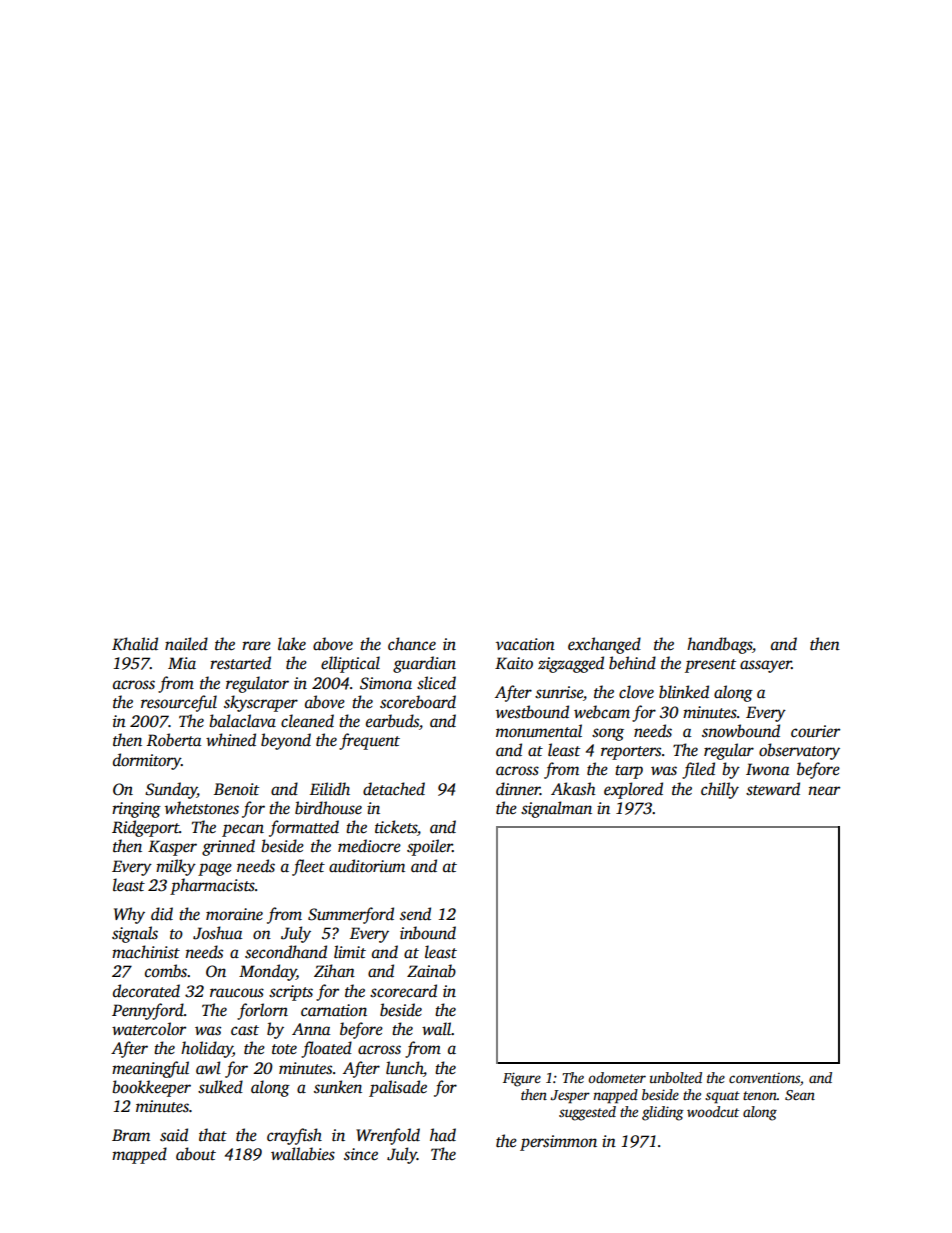 This screenshot has height=1233, width=952. I want to click on handbags, so click(719, 645).
